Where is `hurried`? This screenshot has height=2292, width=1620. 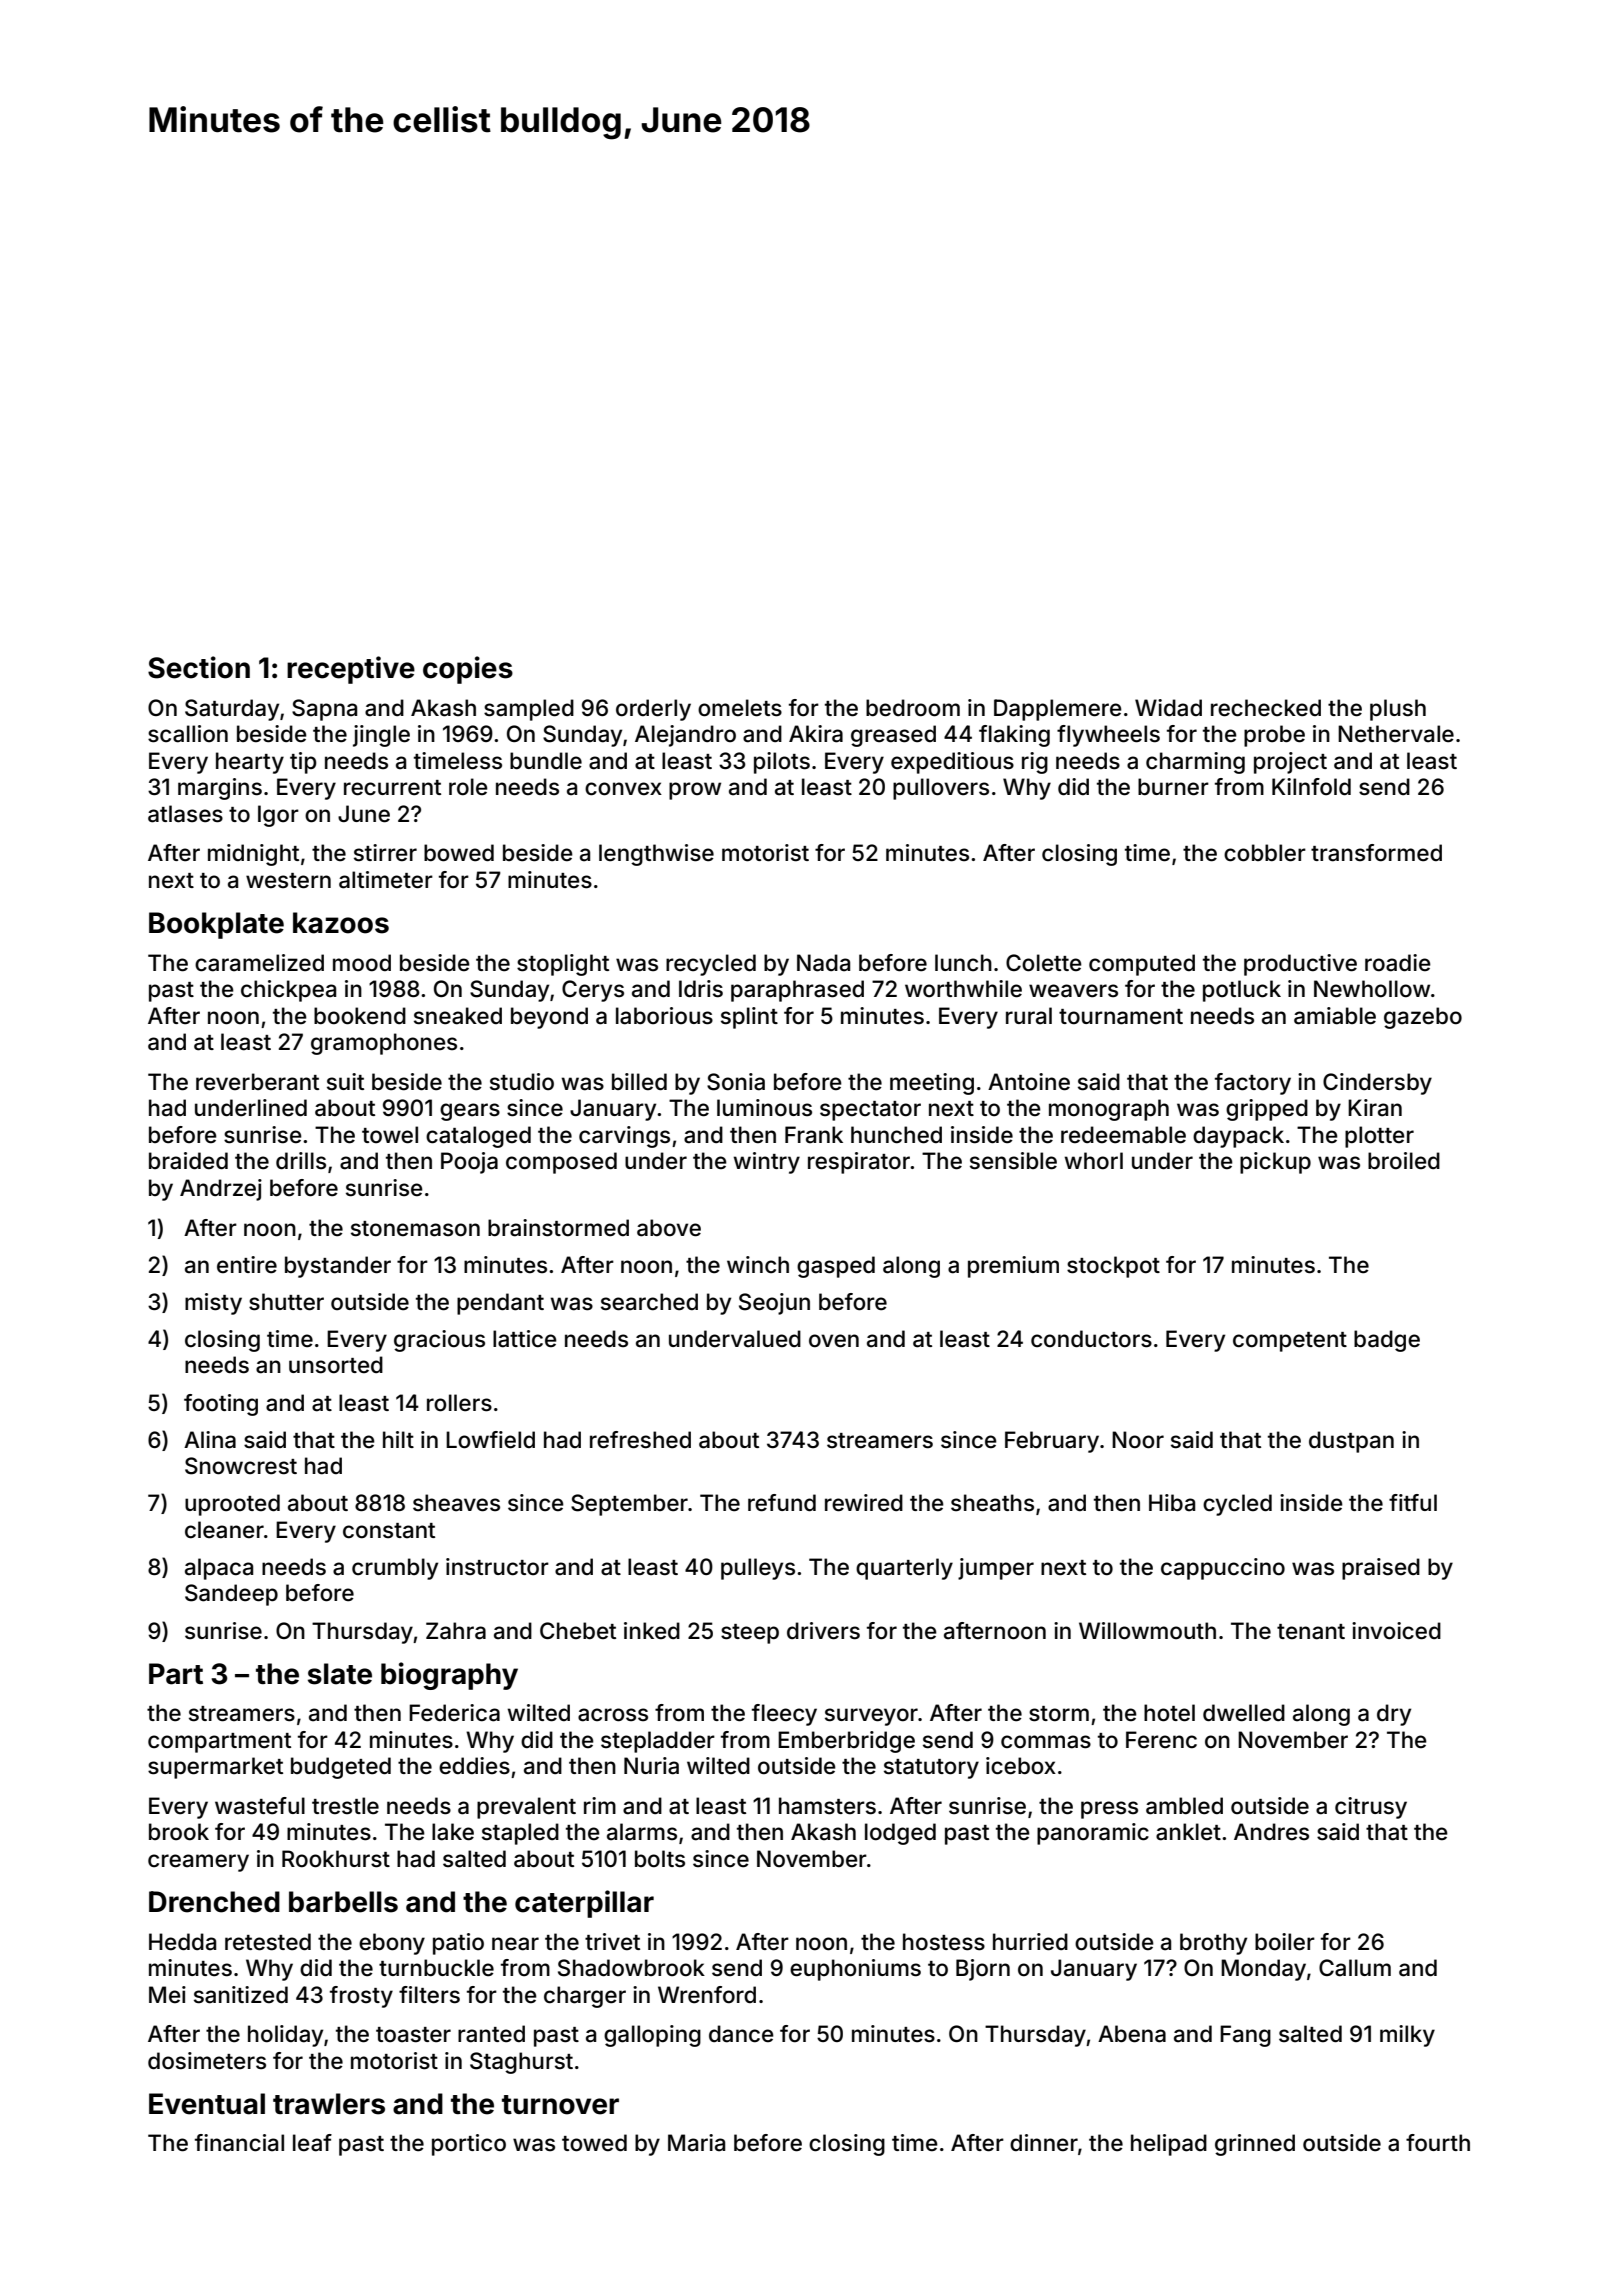 hurried is located at coordinates (1030, 1942).
